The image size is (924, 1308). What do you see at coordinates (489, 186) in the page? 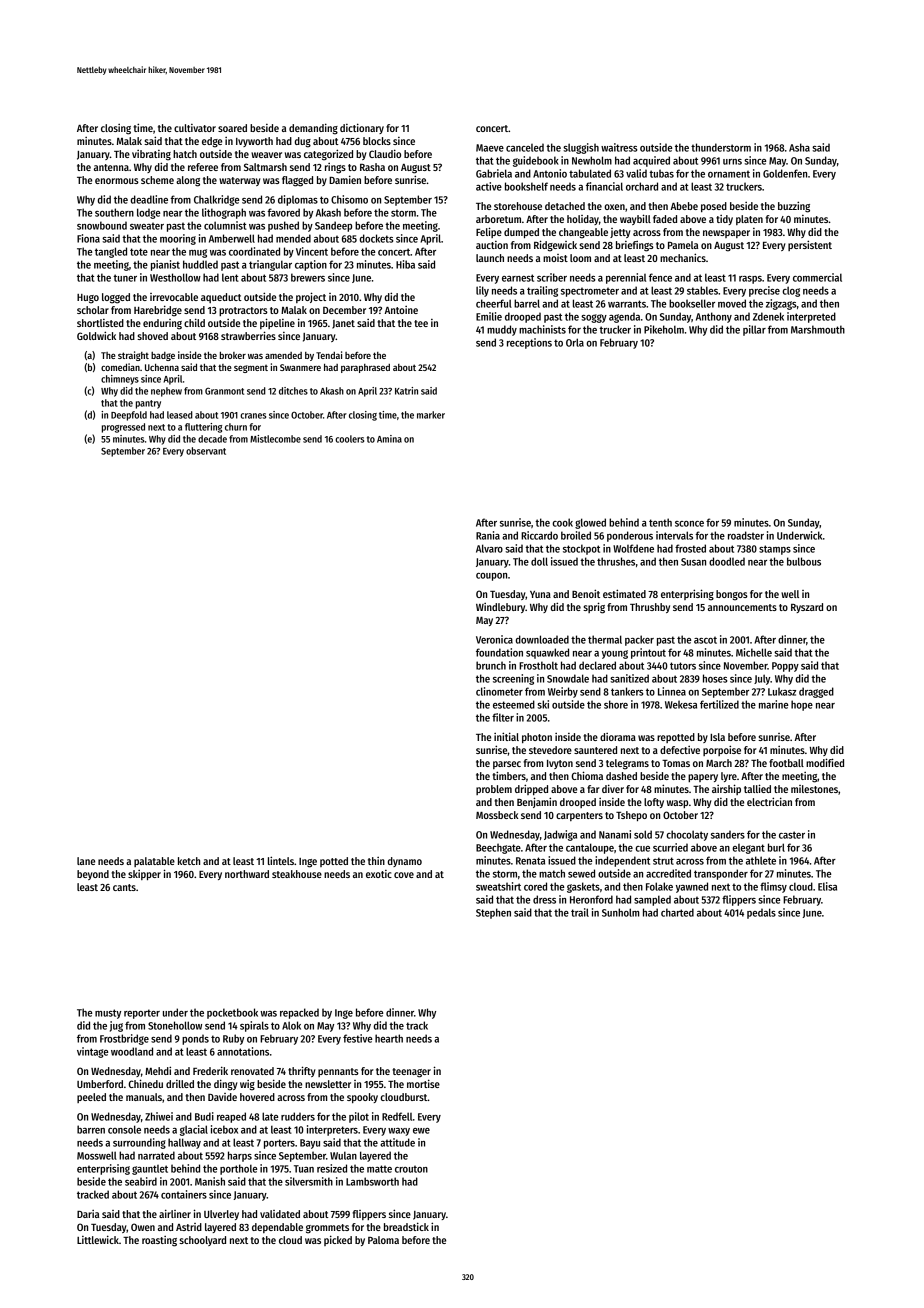
I see `active` at bounding box center [489, 186].
